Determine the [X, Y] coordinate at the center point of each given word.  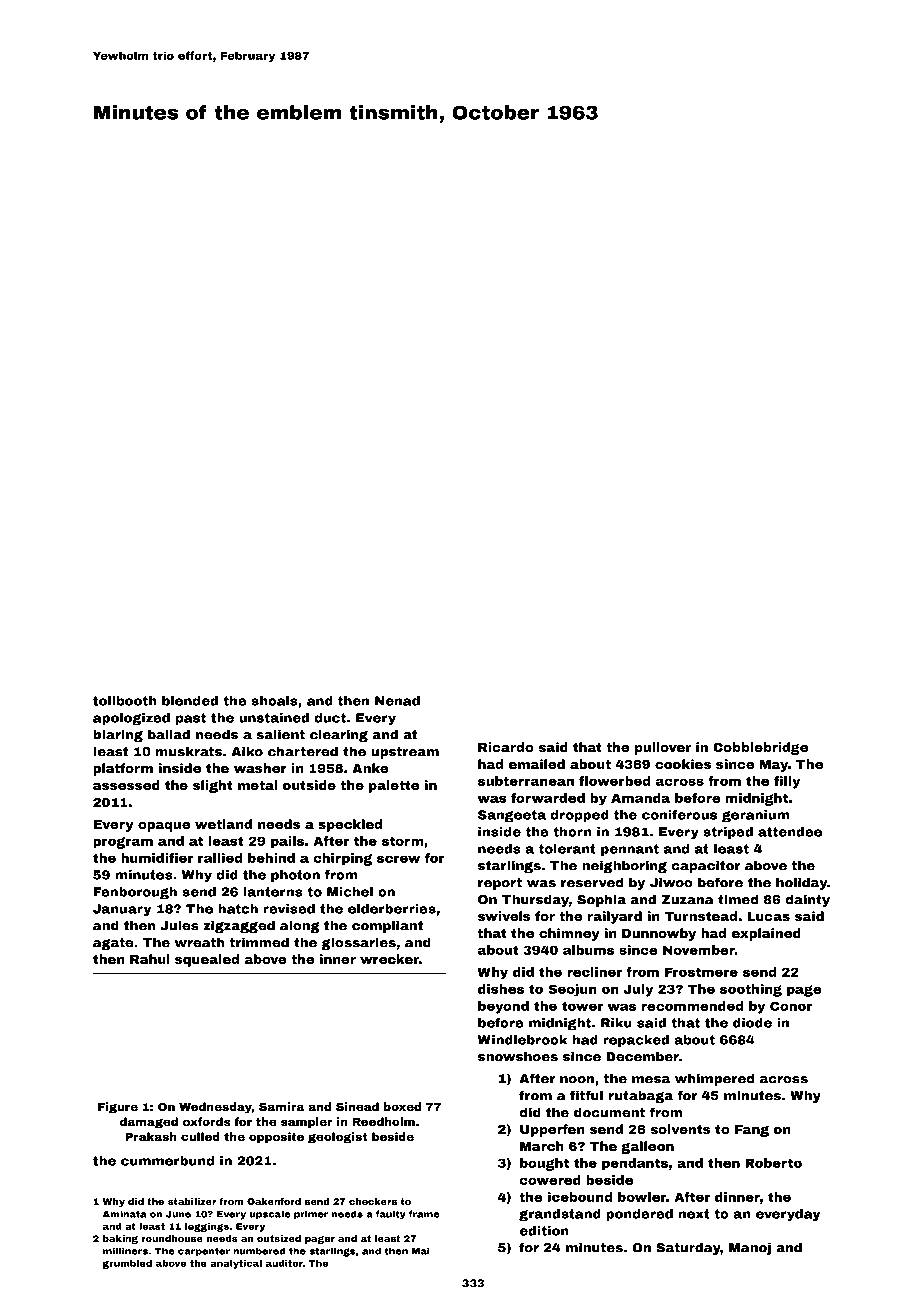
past [191, 719]
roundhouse [172, 1238]
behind [271, 858]
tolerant [567, 849]
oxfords [206, 1121]
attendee [790, 832]
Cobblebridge [760, 748]
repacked [636, 1041]
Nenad [397, 701]
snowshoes [518, 1056]
